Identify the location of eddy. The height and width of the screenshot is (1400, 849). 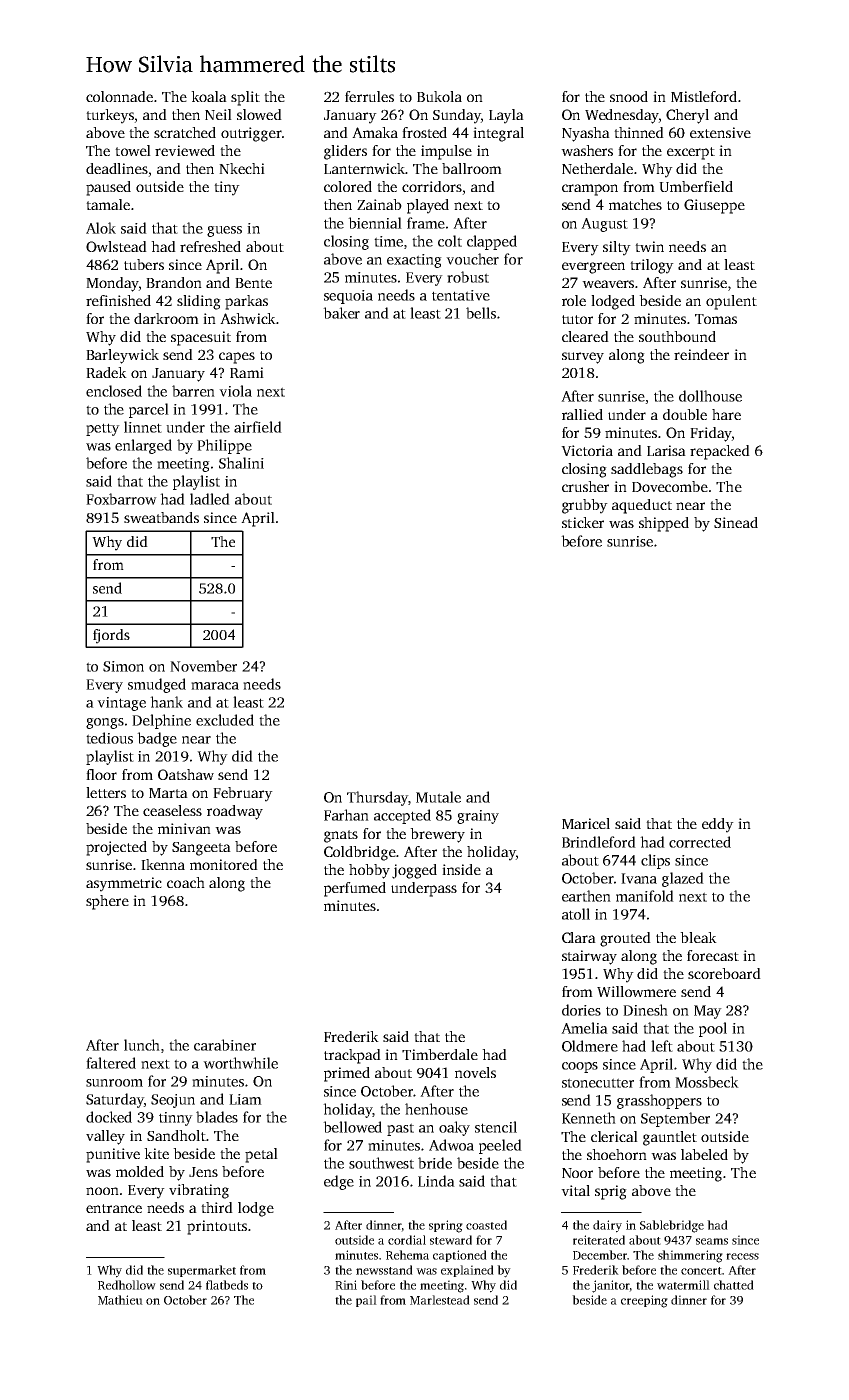
(718, 825).
